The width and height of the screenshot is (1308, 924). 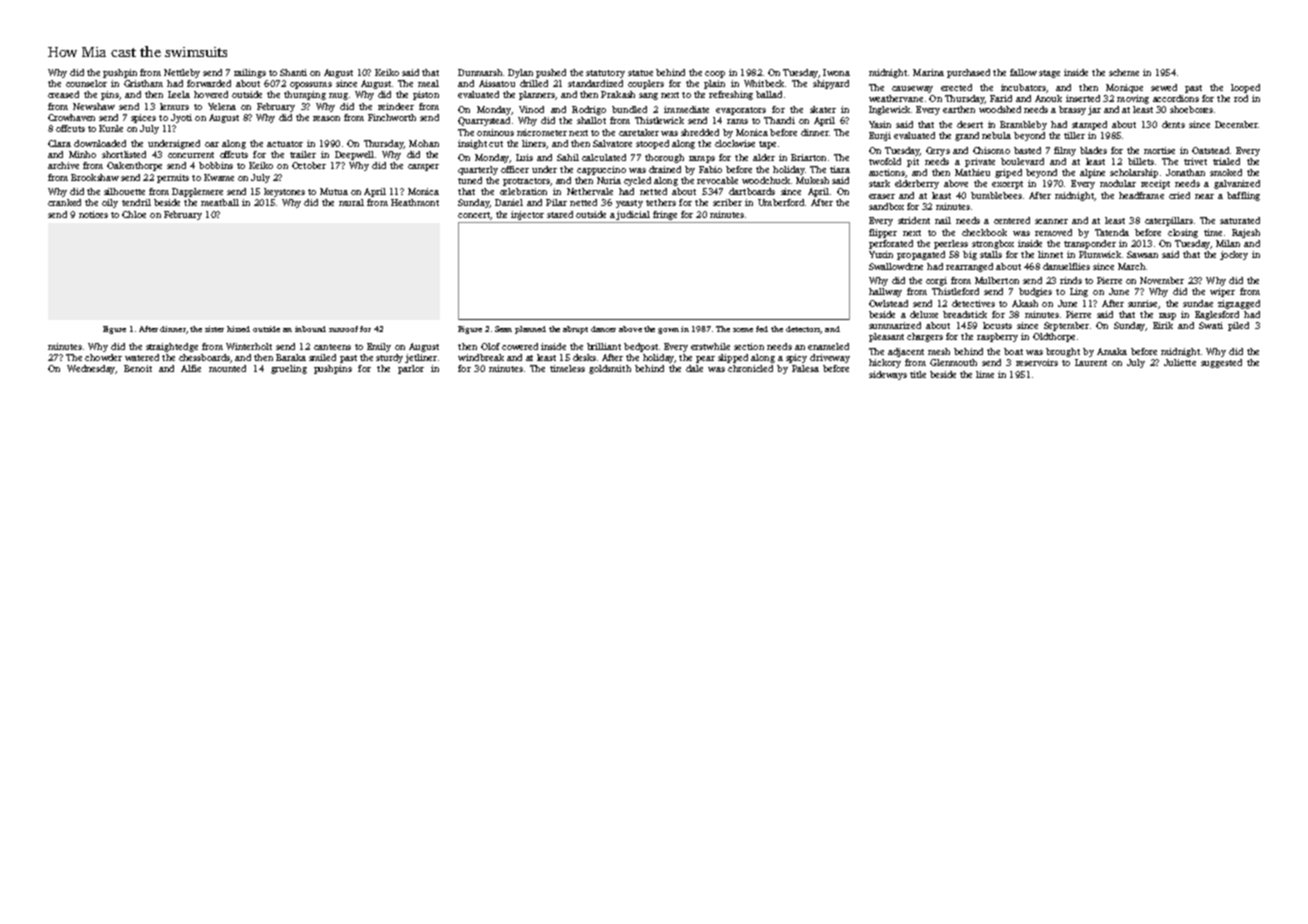 I want to click on Shanti, so click(x=293, y=72).
